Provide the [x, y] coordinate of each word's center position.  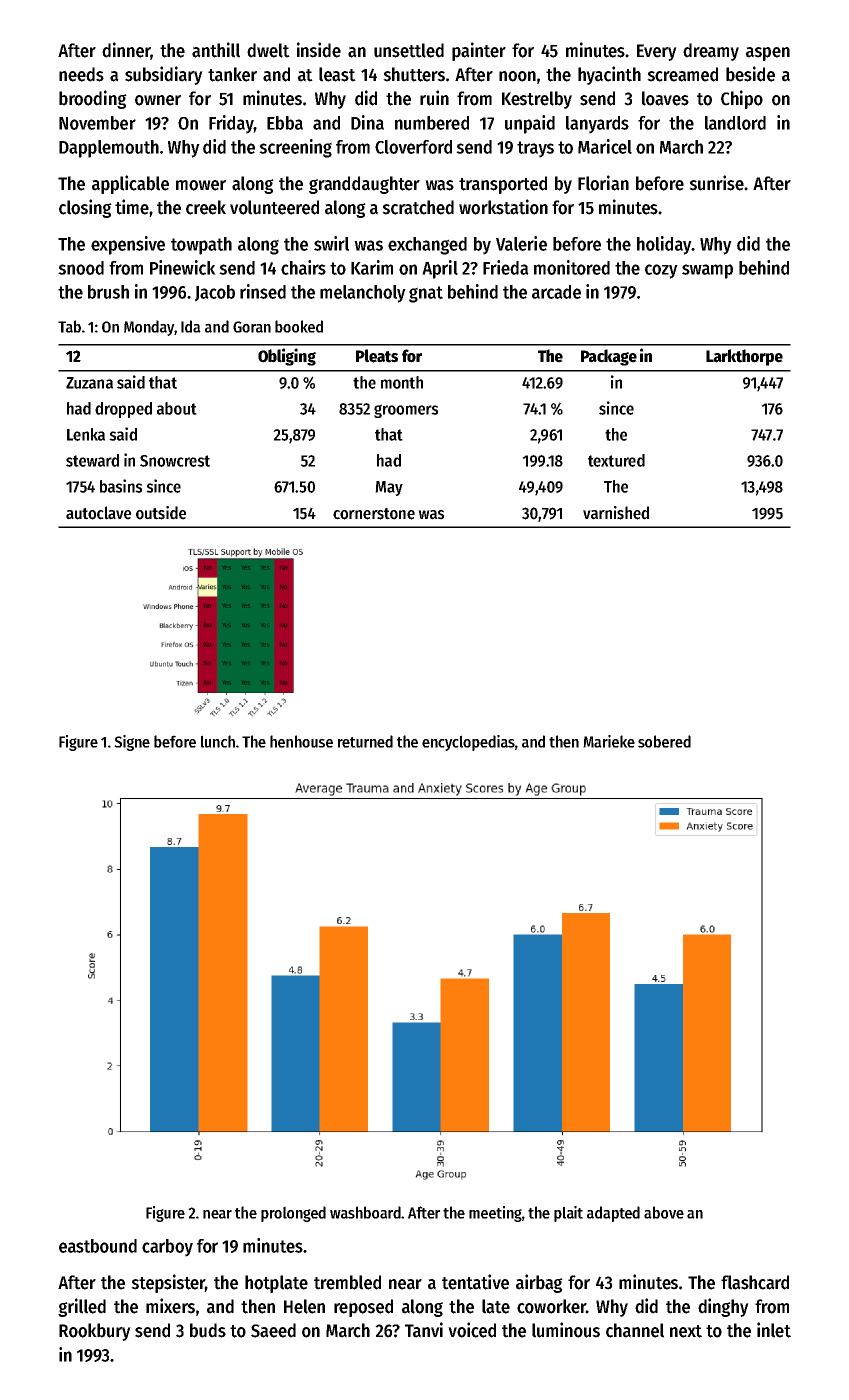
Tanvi [424, 1330]
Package [609, 357]
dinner [126, 51]
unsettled [409, 50]
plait [568, 1214]
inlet [774, 1330]
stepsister [168, 1283]
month [402, 382]
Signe [132, 743]
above [664, 1212]
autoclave [98, 513]
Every [657, 52]
